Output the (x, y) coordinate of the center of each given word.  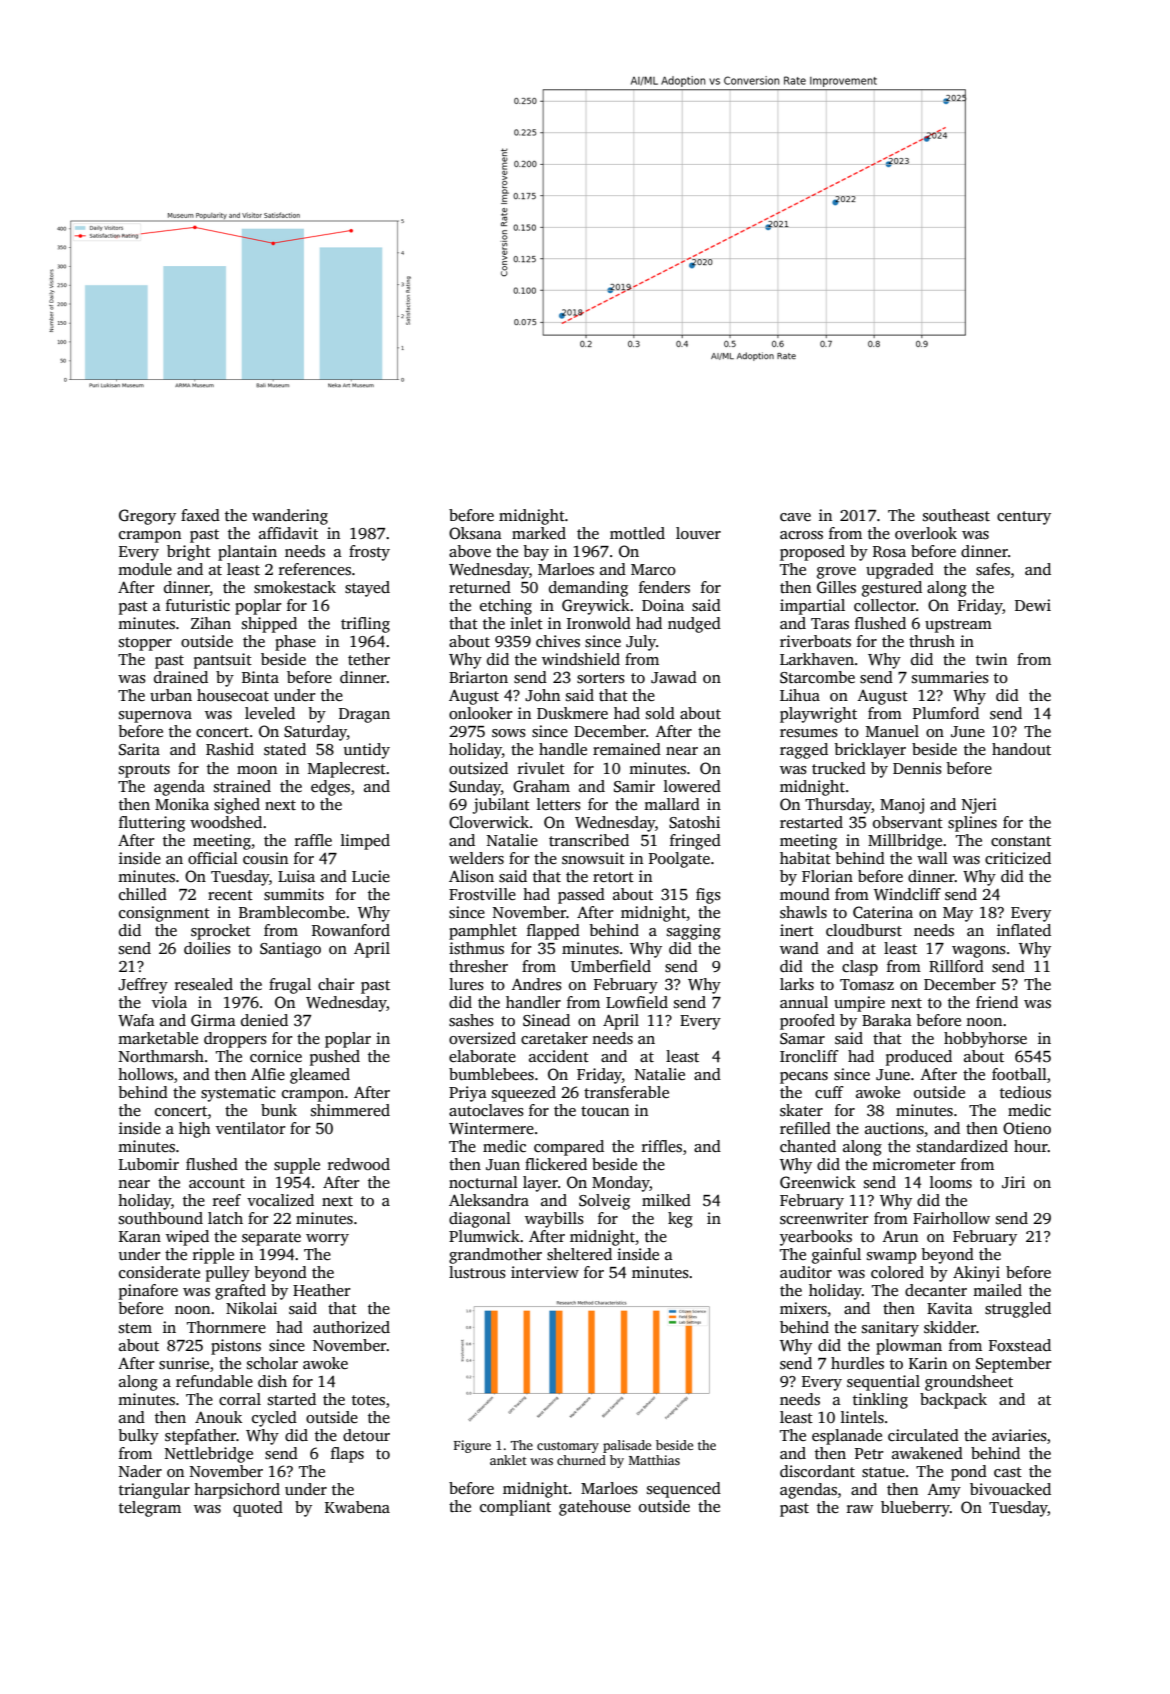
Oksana (475, 533)
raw (860, 1509)
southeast (956, 515)
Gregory (147, 517)
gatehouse (595, 1508)
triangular (154, 1491)
